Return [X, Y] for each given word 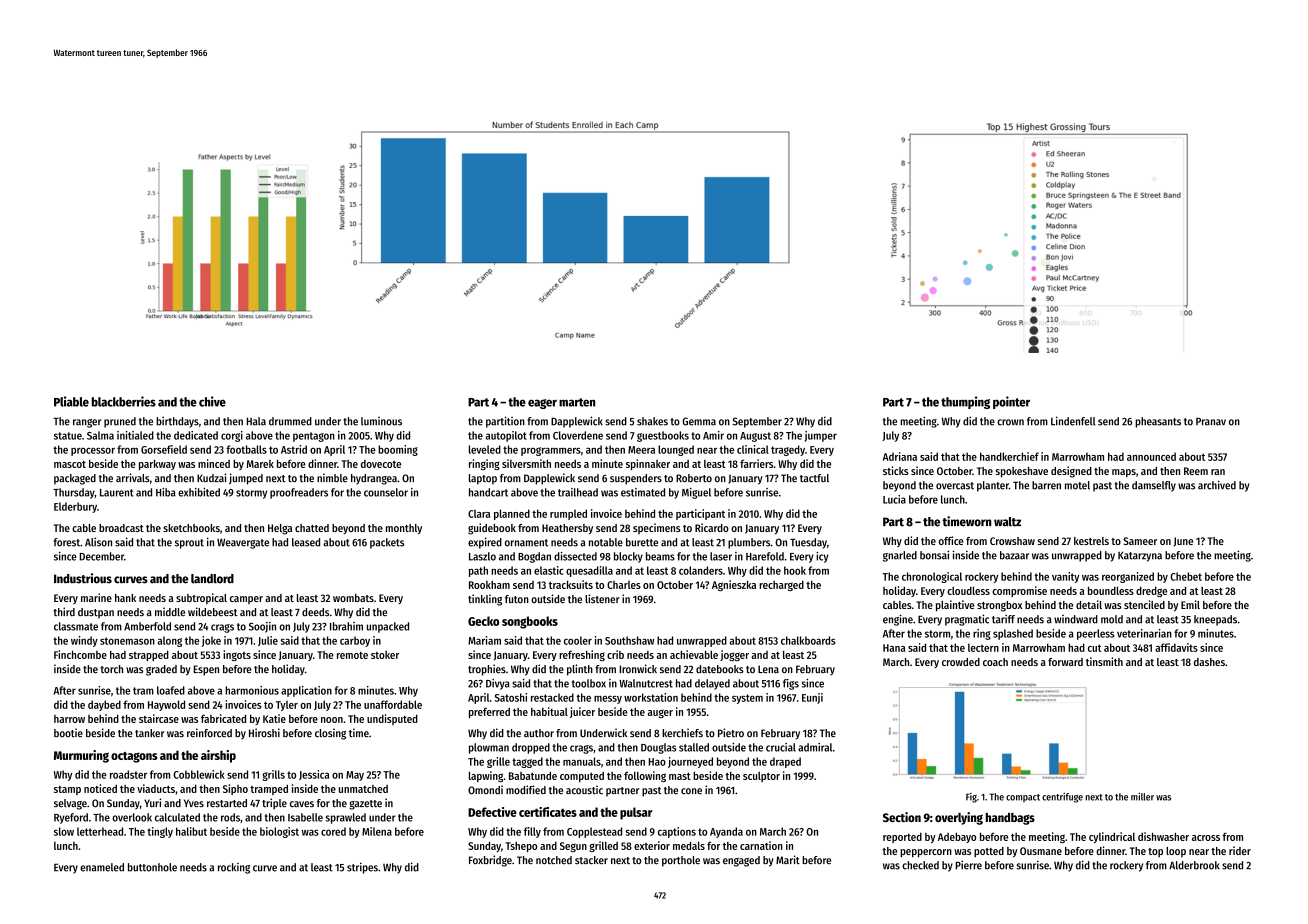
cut [1095, 648]
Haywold [166, 705]
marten [577, 402]
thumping [965, 402]
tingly [160, 832]
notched [554, 860]
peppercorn [926, 853]
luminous [381, 421]
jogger [734, 655]
